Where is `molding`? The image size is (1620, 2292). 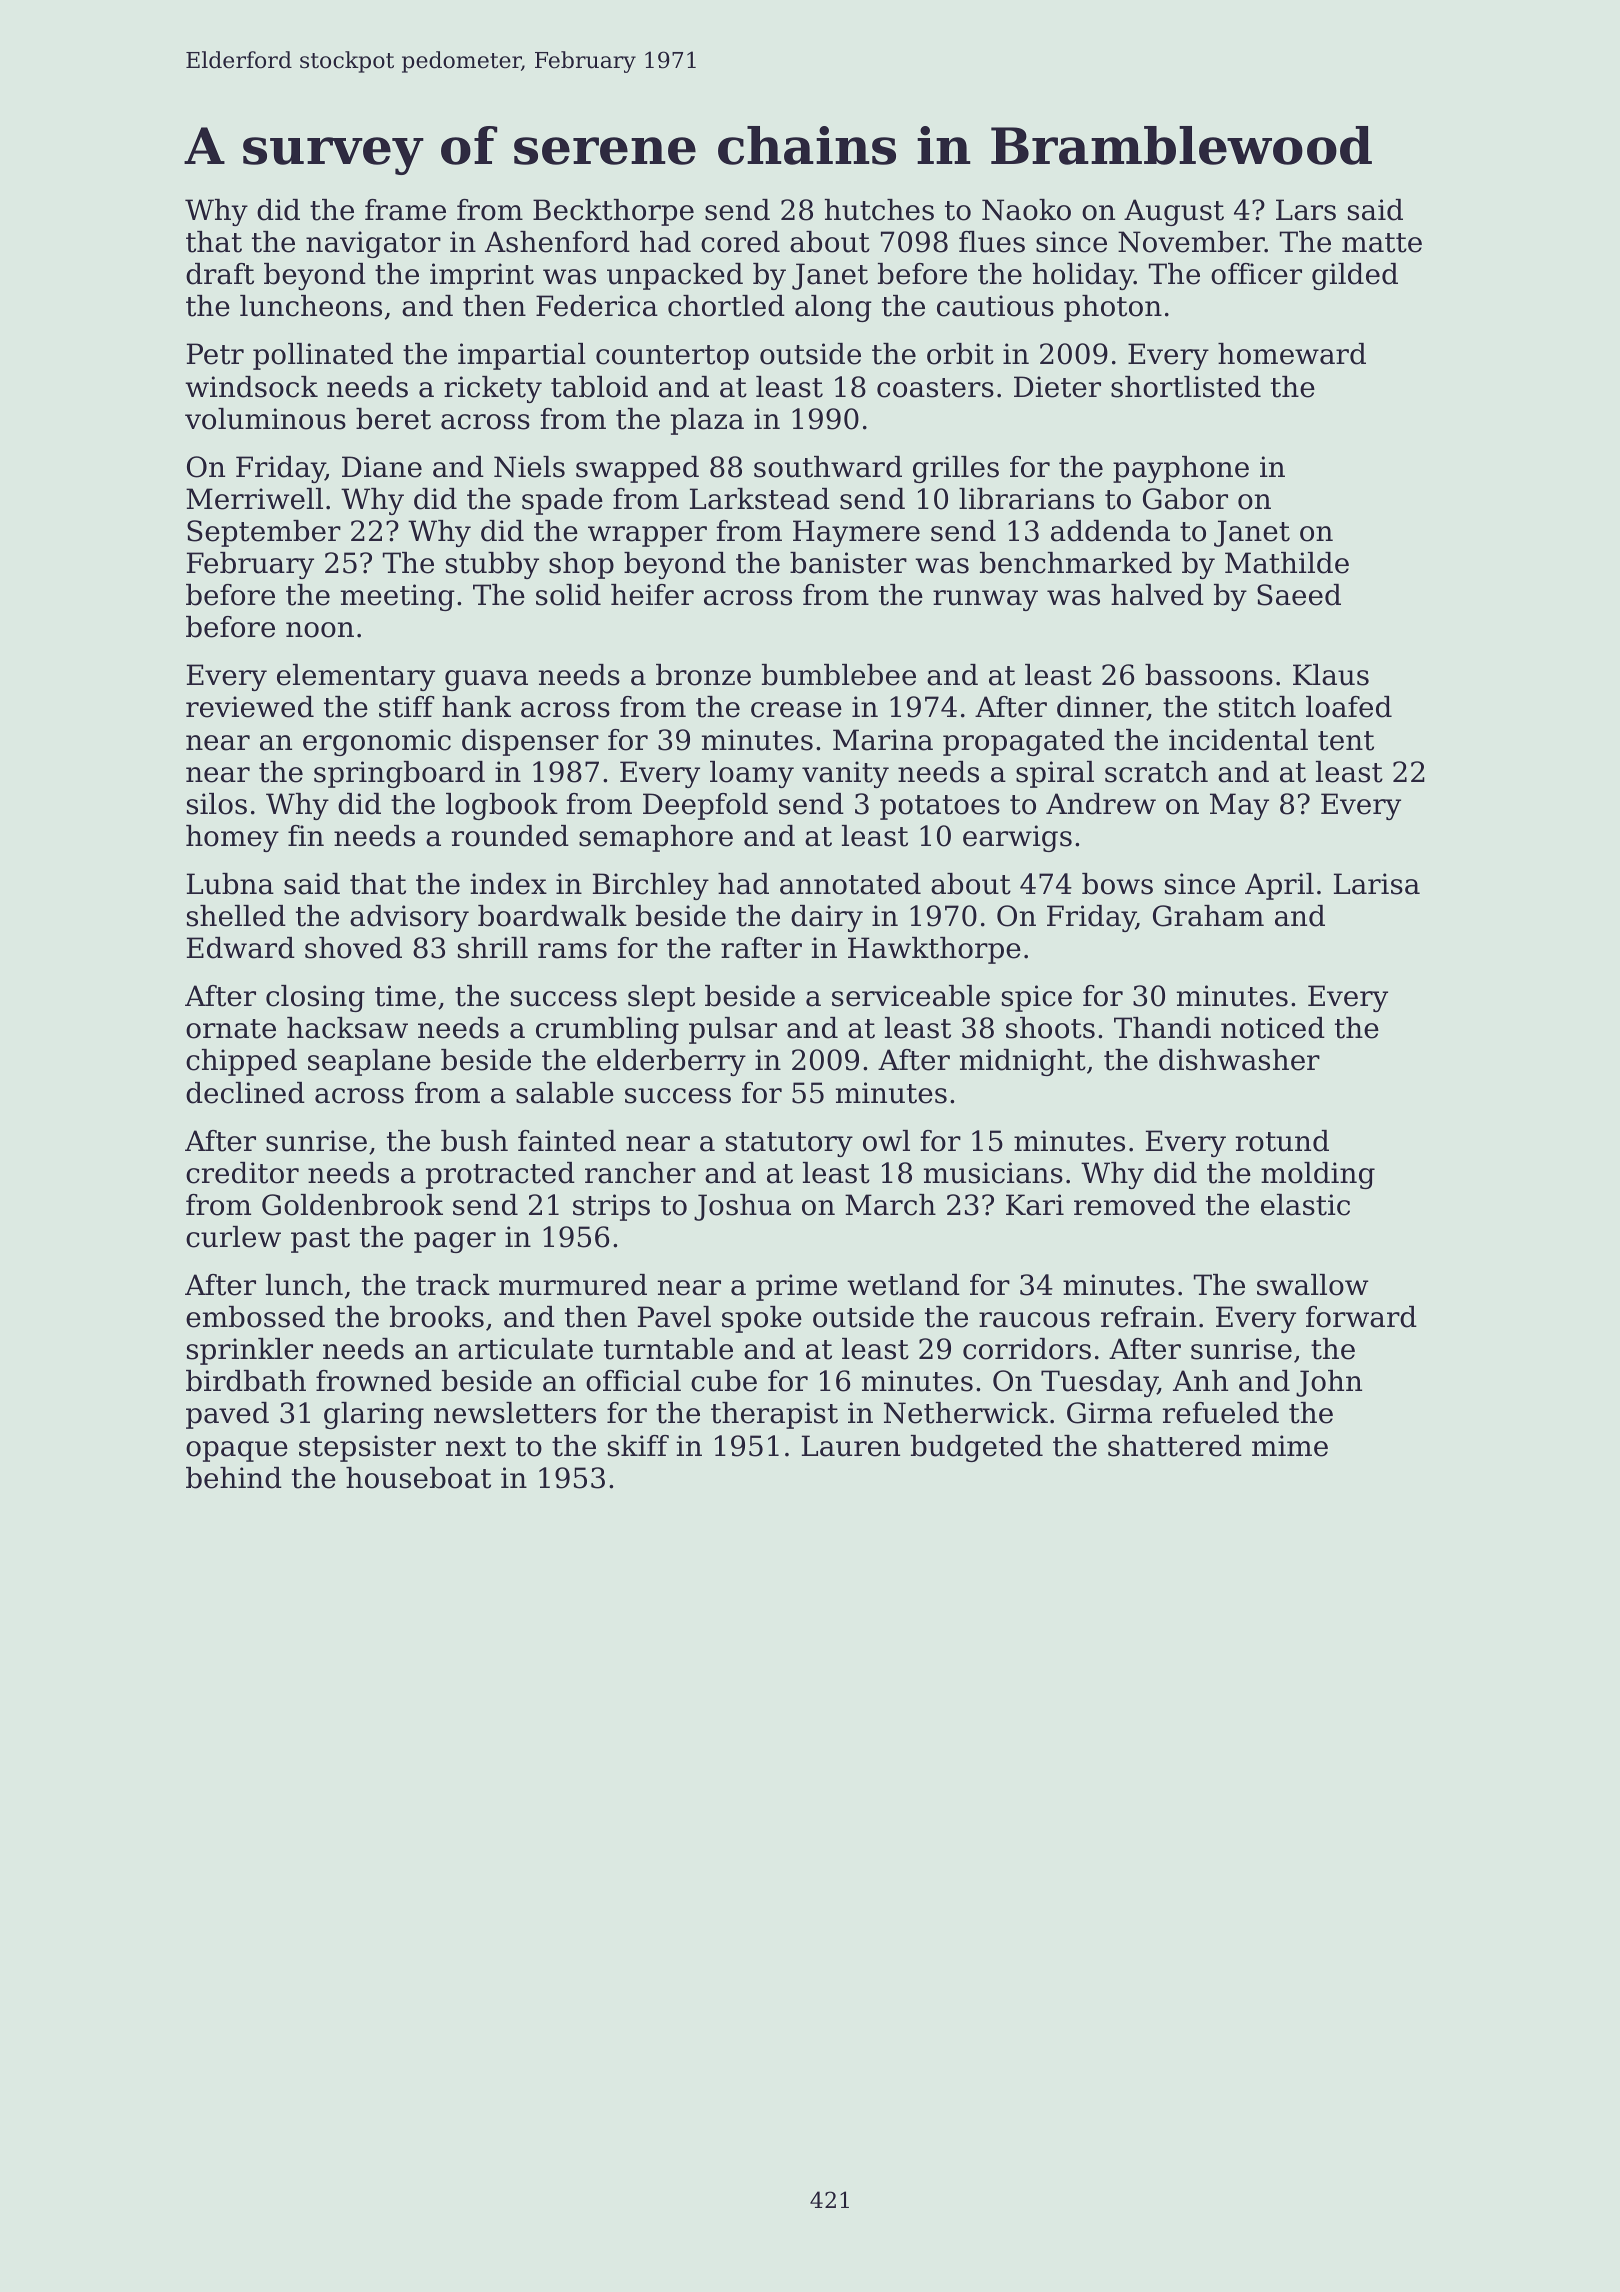
molding is located at coordinates (1318, 1175).
